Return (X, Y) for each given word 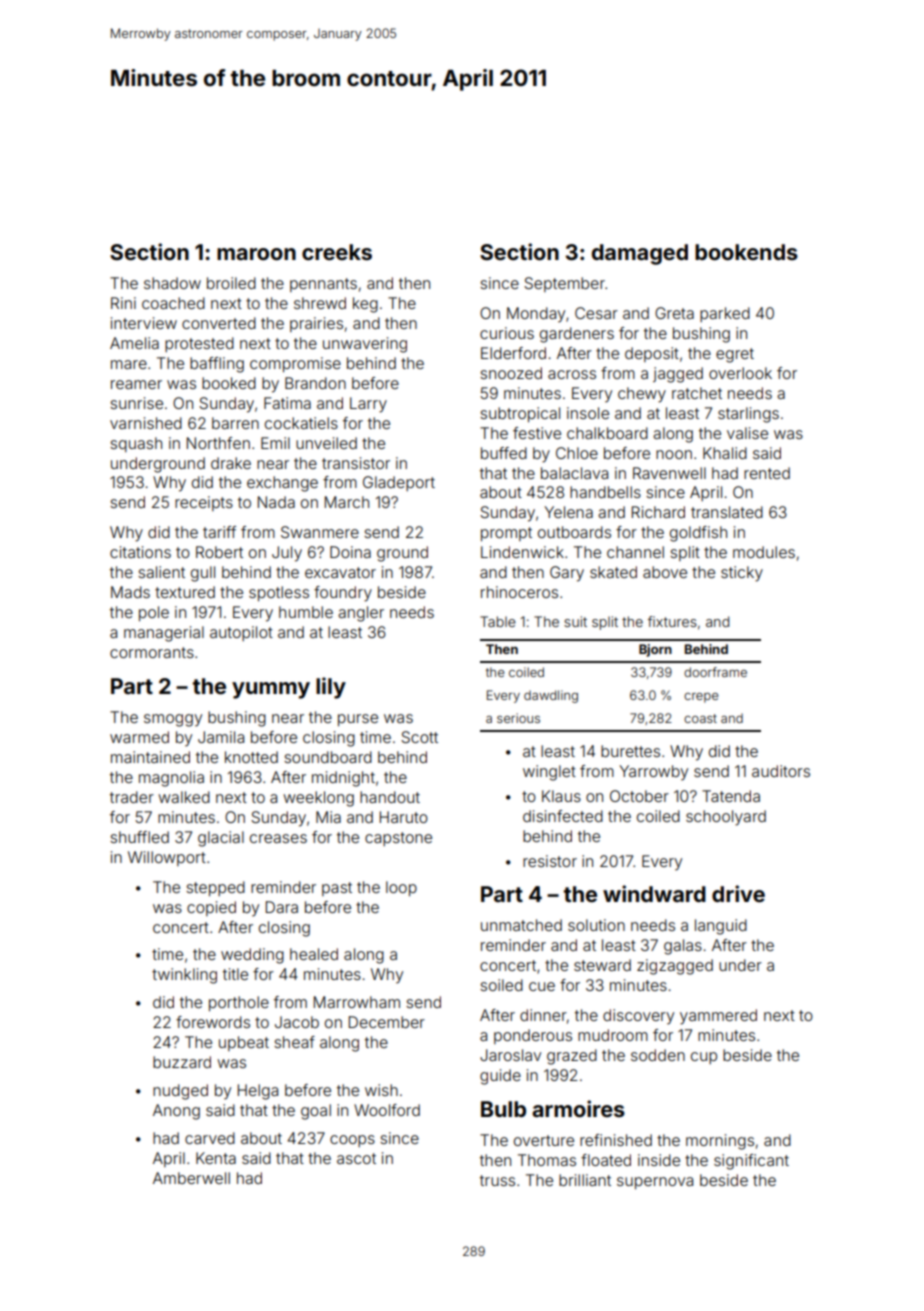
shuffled (139, 837)
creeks (337, 252)
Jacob (297, 1022)
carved (210, 1138)
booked (229, 383)
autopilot (241, 633)
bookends (746, 252)
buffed (504, 453)
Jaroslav (510, 1055)
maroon (256, 254)
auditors (781, 771)
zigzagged (675, 967)
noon (674, 454)
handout (390, 797)
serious (518, 718)
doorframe (715, 672)
